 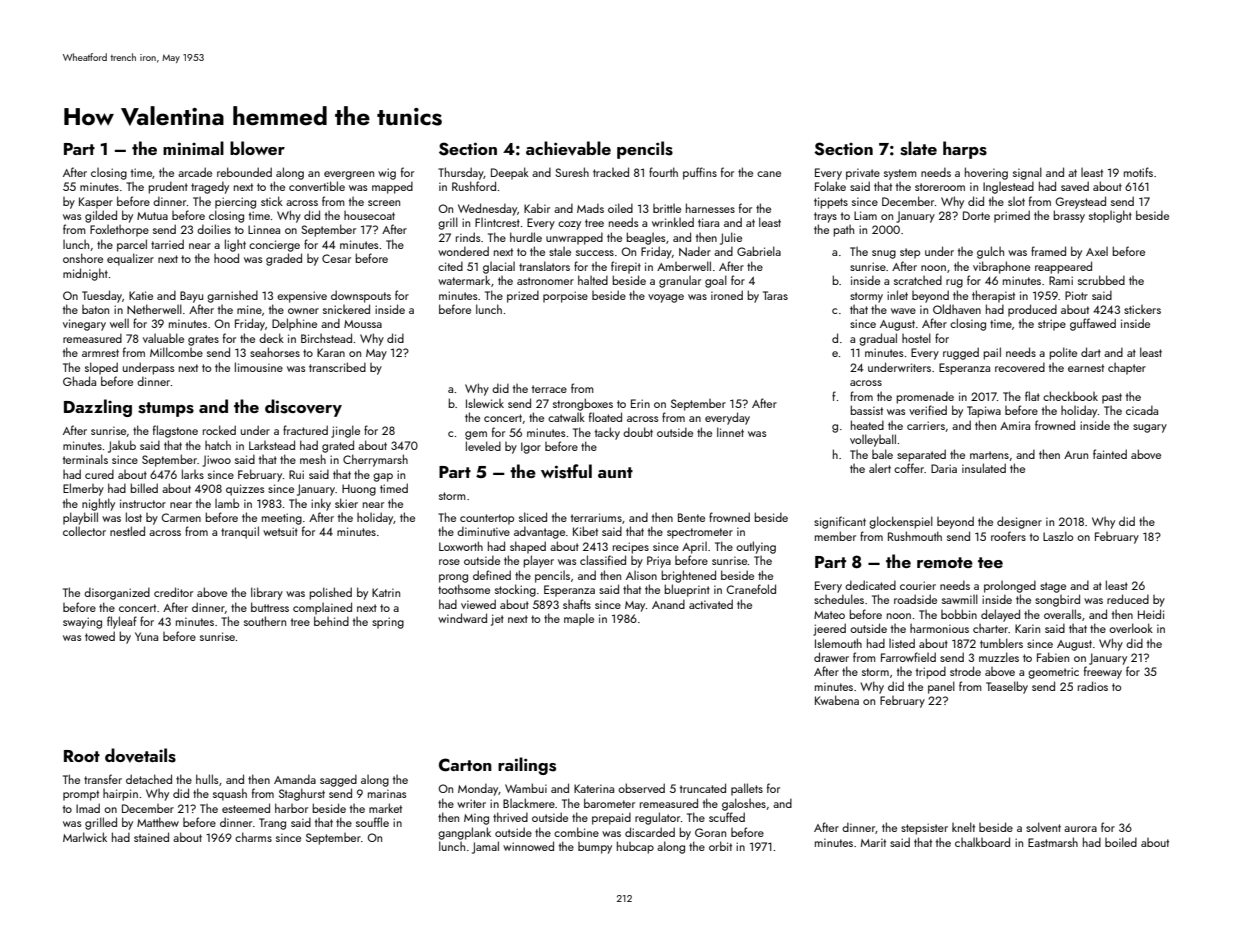 What do you see at coordinates (533, 517) in the screenshot?
I see `sliced` at bounding box center [533, 517].
